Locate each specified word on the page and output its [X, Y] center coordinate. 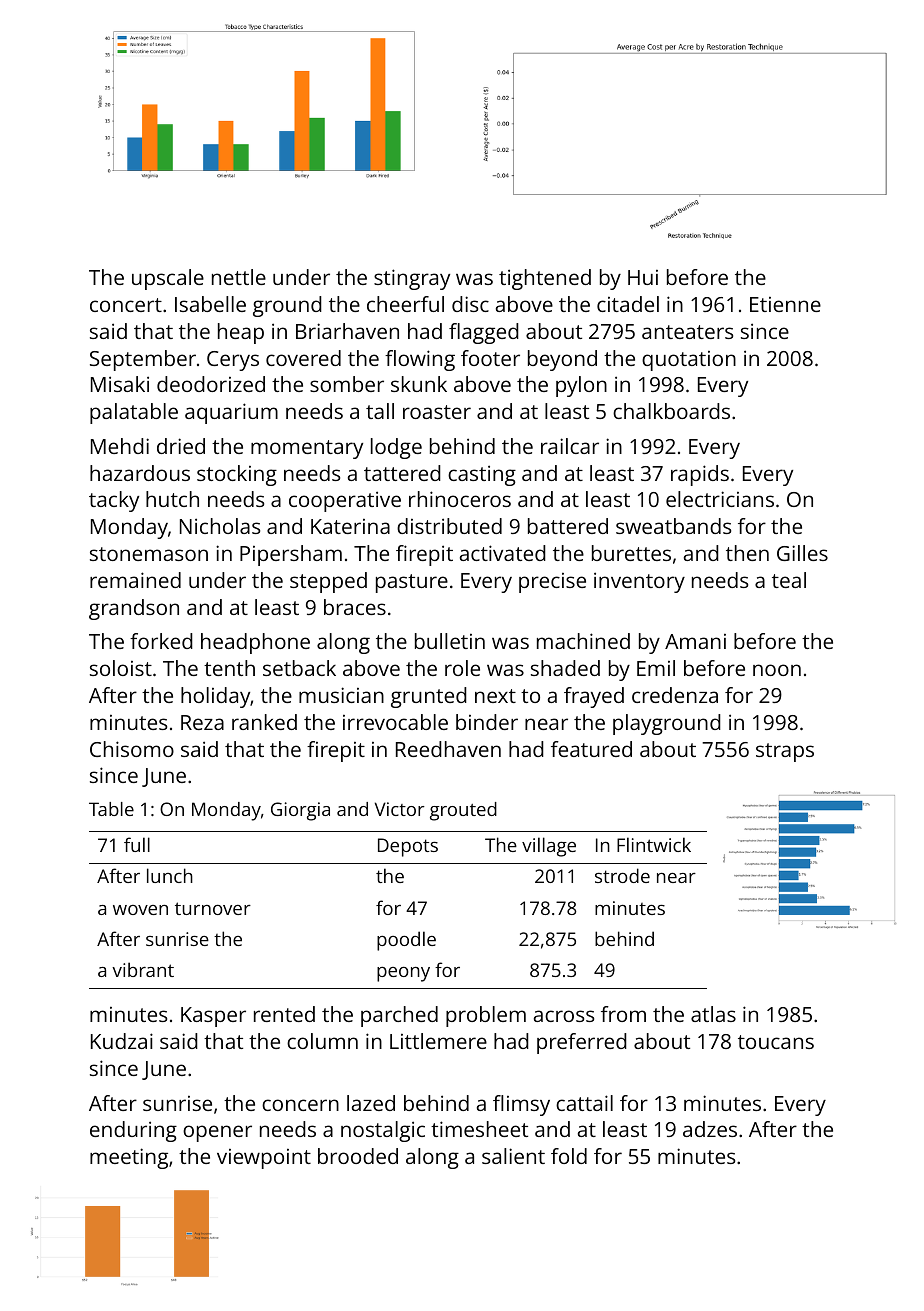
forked [161, 641]
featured [591, 749]
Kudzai [122, 1041]
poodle [406, 941]
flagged [484, 333]
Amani [695, 641]
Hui [643, 277]
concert [126, 305]
